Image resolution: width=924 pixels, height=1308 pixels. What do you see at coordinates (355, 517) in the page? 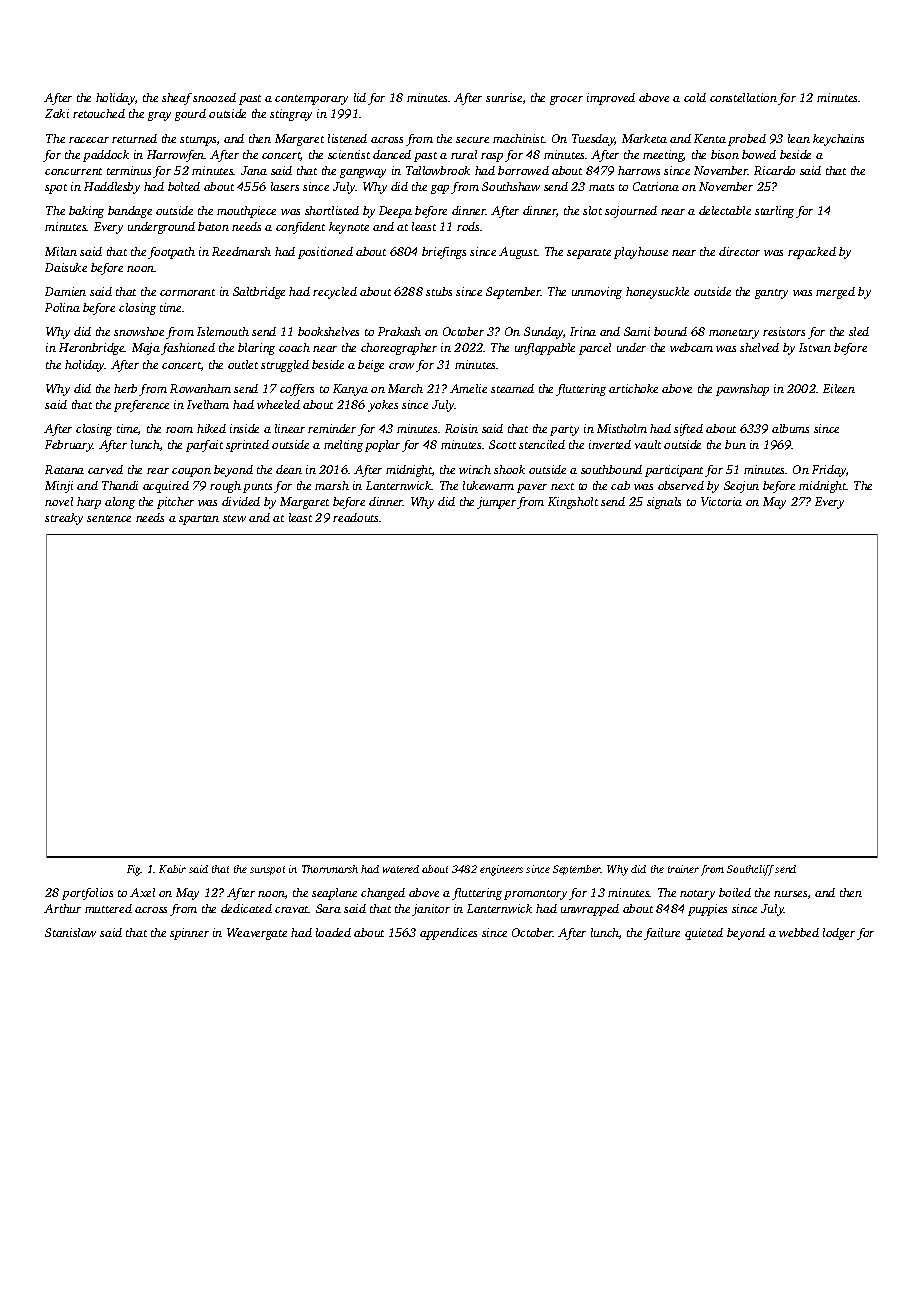
I see `readouts` at bounding box center [355, 517].
